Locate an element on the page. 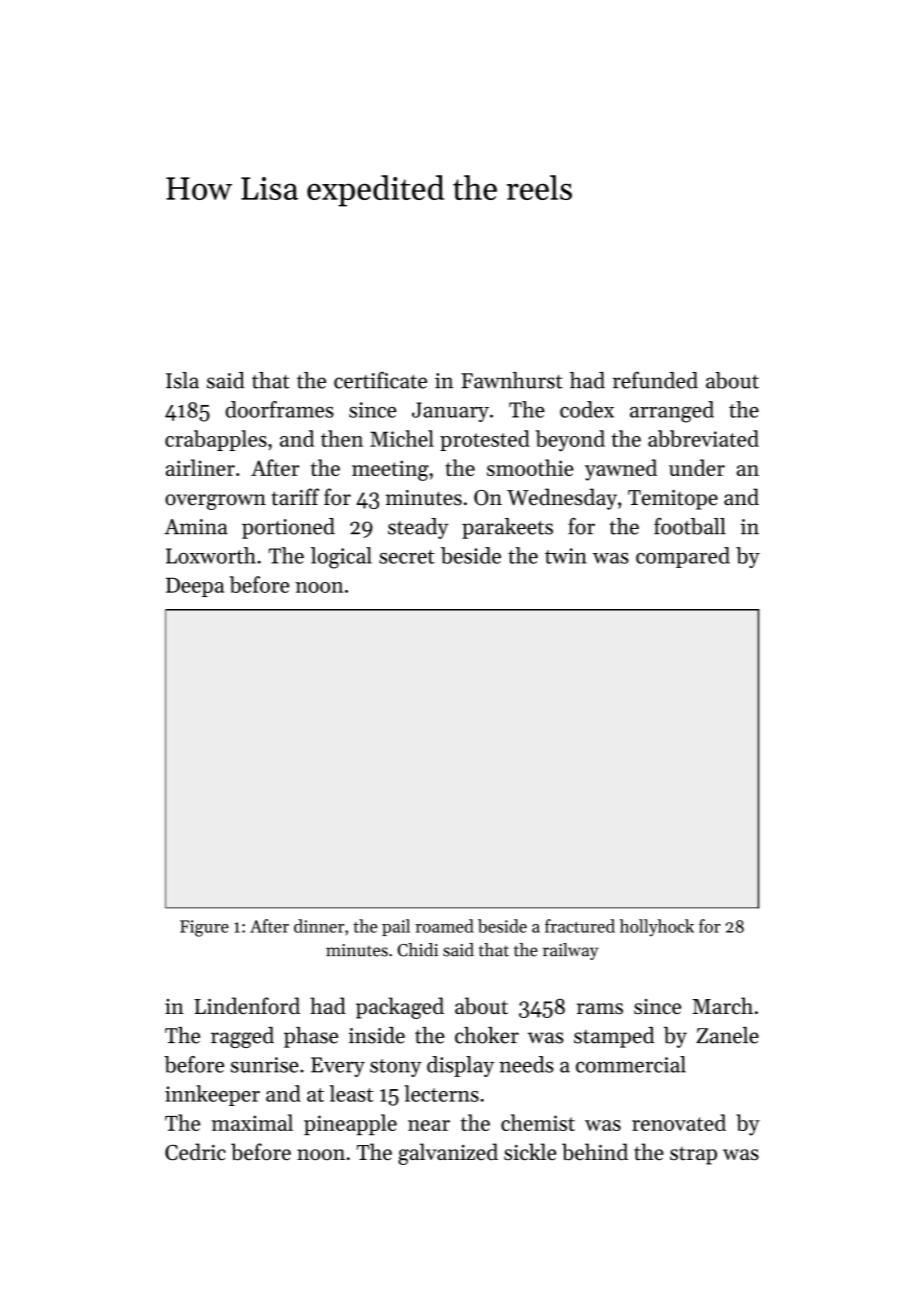 This document has width=924, height=1311. railway is located at coordinates (570, 951).
